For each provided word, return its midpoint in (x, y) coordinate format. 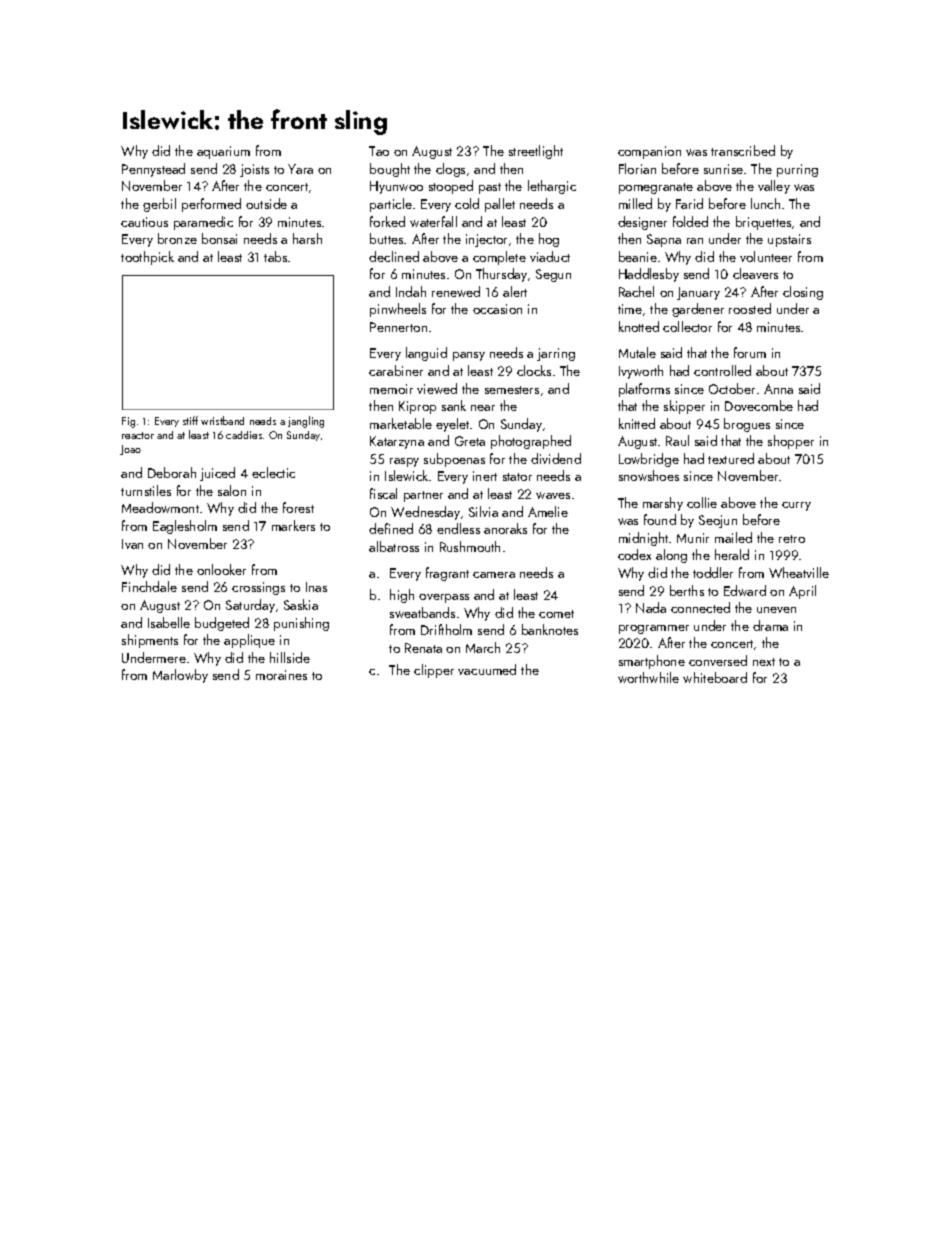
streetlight (536, 152)
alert (515, 291)
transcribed (743, 150)
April (802, 592)
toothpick (147, 258)
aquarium (223, 152)
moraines (281, 675)
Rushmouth (470, 546)
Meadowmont (160, 507)
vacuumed (487, 669)
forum (750, 352)
